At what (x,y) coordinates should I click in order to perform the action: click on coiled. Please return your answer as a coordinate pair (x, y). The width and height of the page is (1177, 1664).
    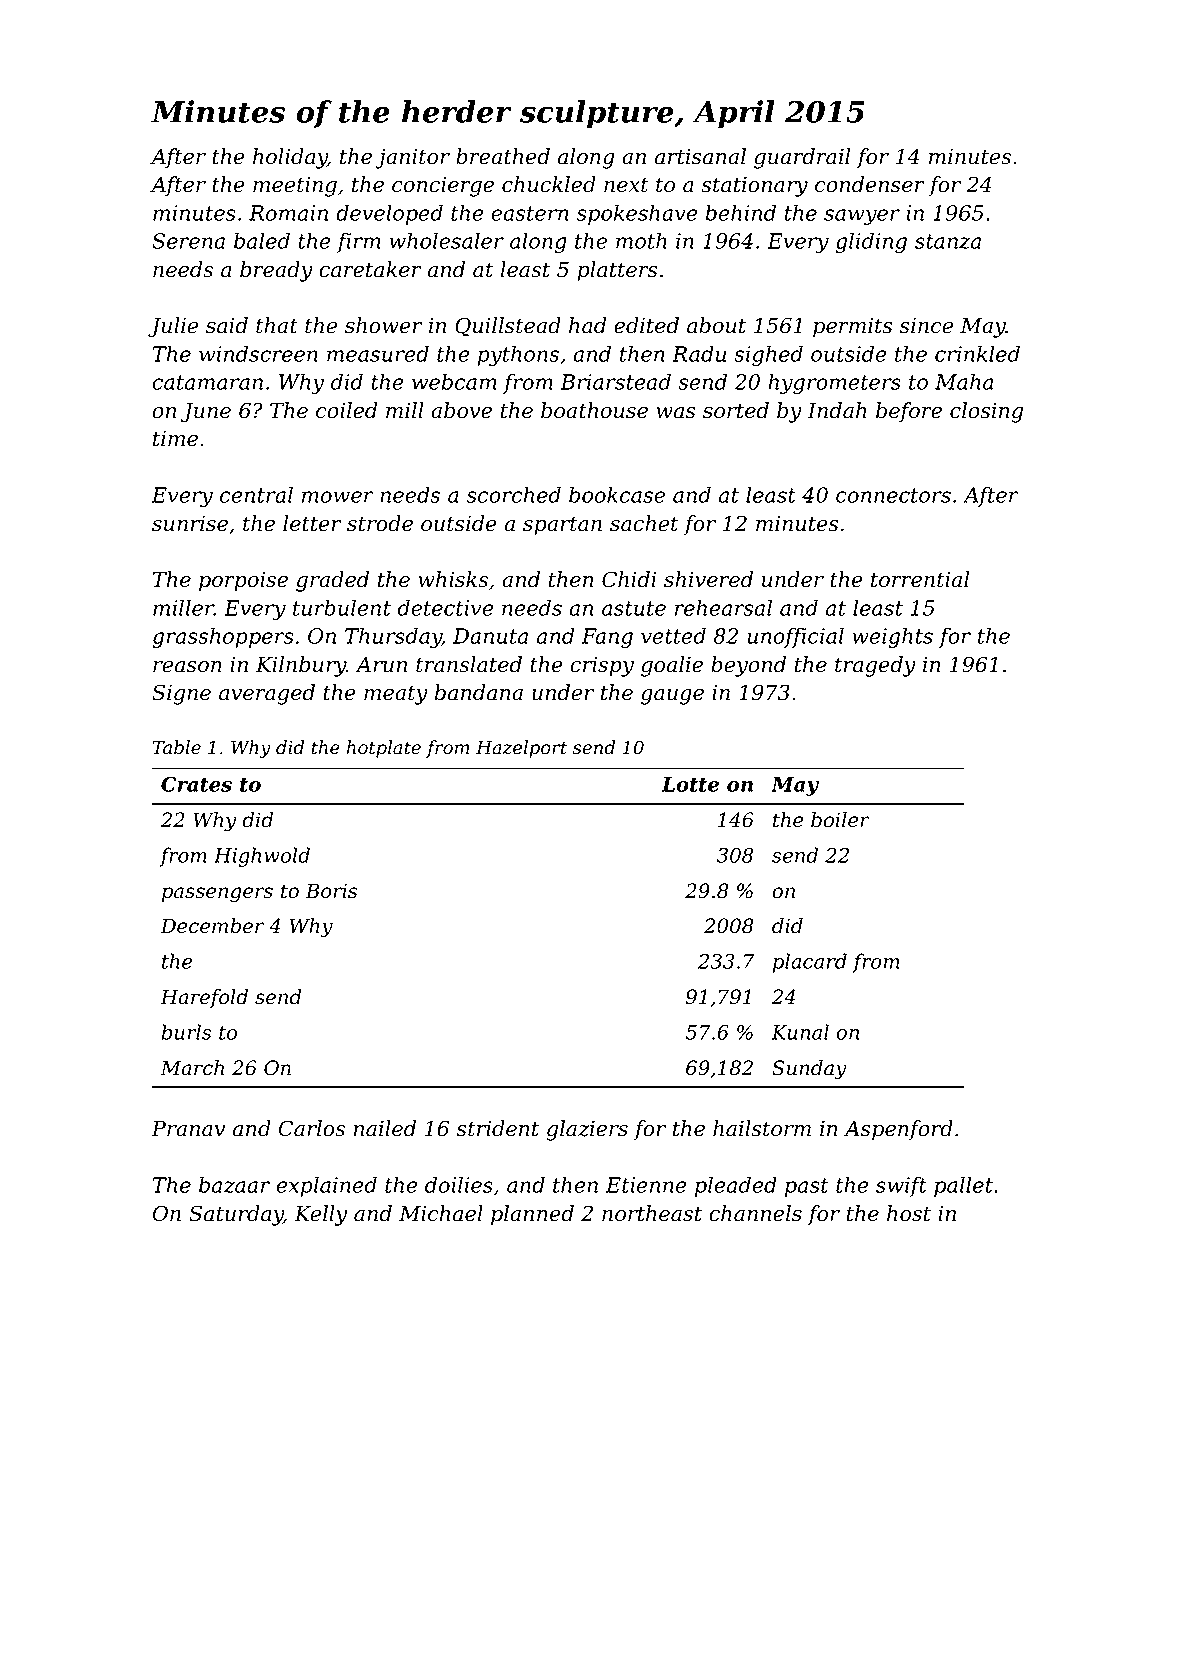
    Looking at the image, I should click on (346, 410).
